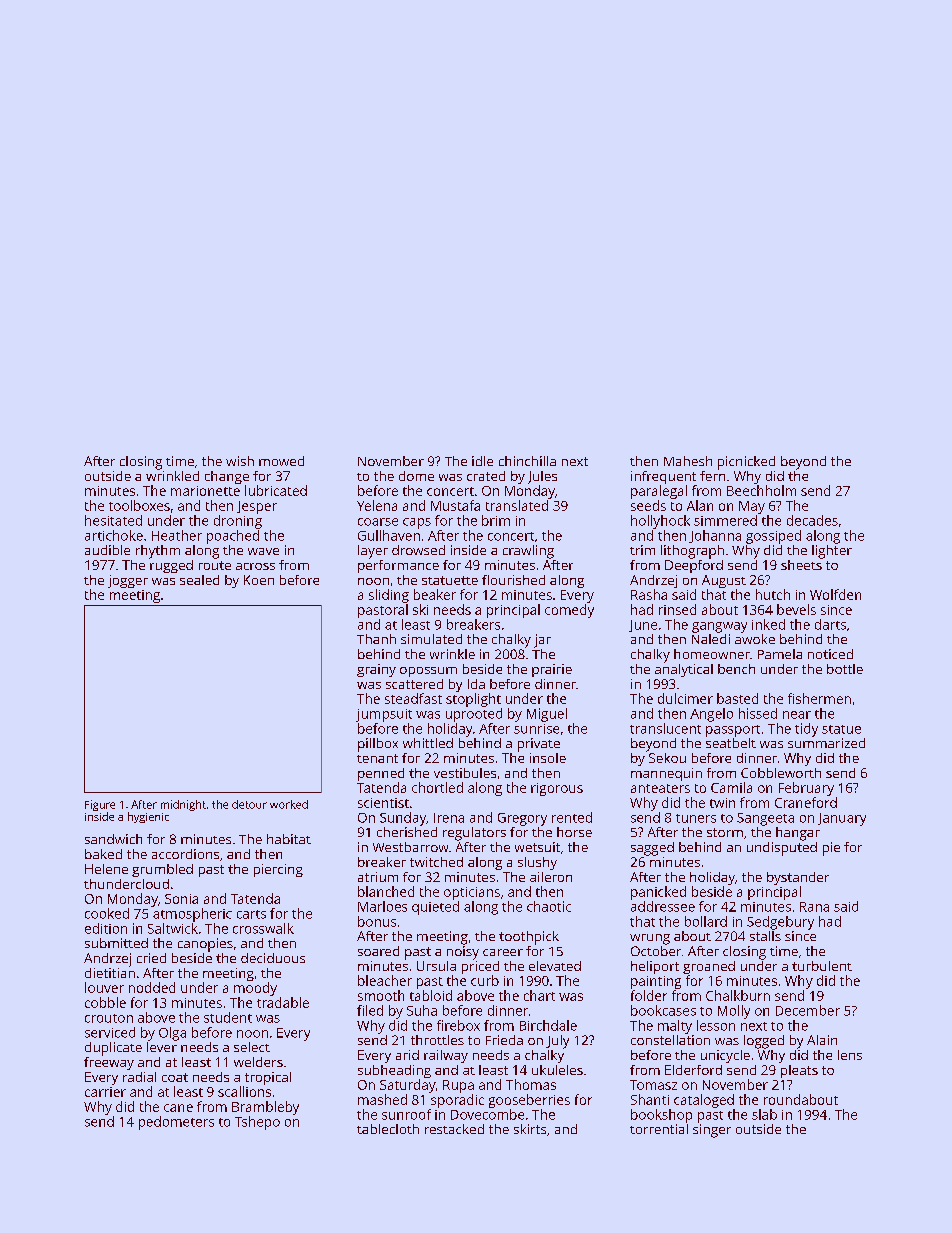  Describe the element at coordinates (712, 1131) in the screenshot. I see `singer` at that location.
